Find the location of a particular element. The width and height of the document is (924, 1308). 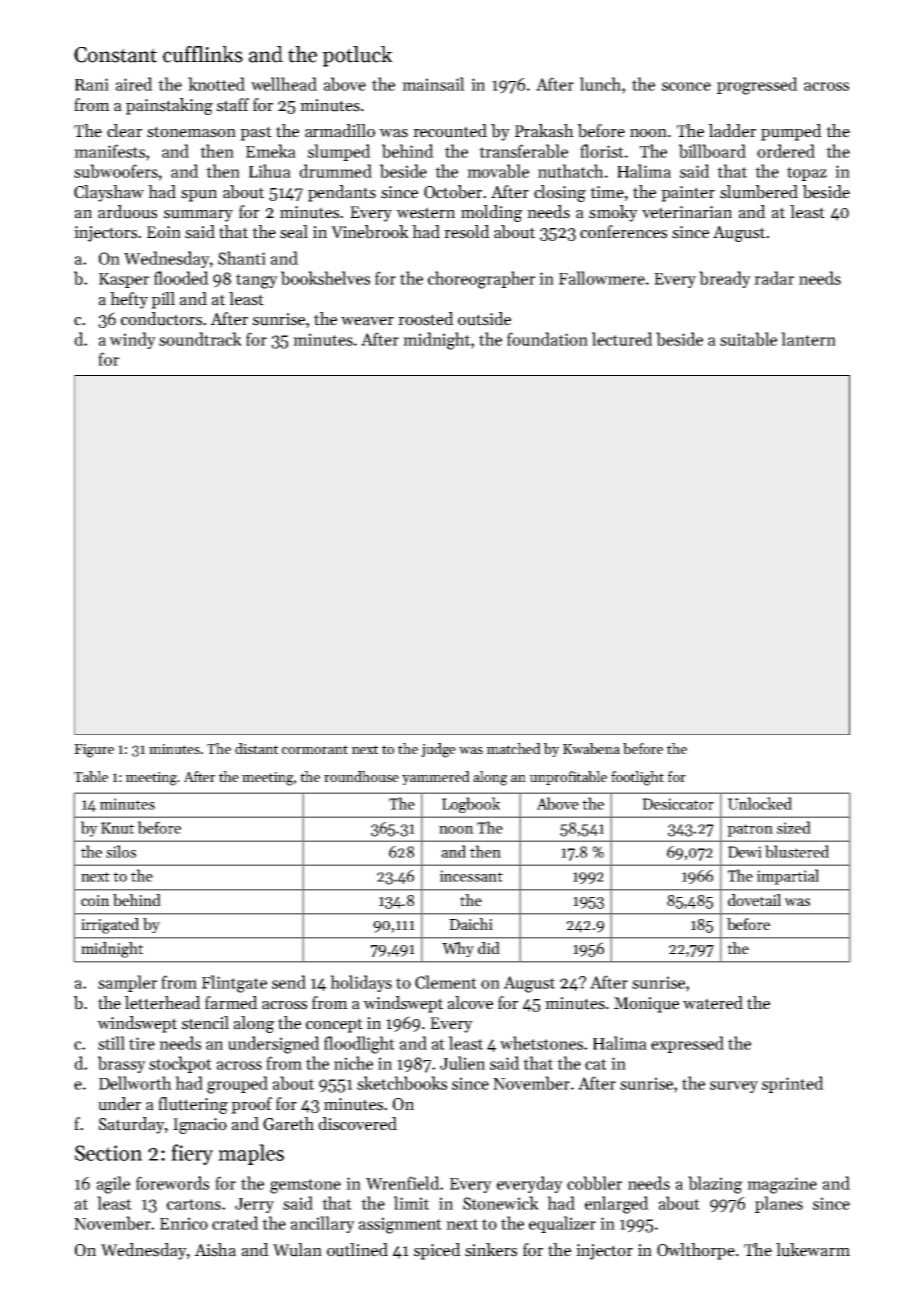

stencil is located at coordinates (205, 1023).
